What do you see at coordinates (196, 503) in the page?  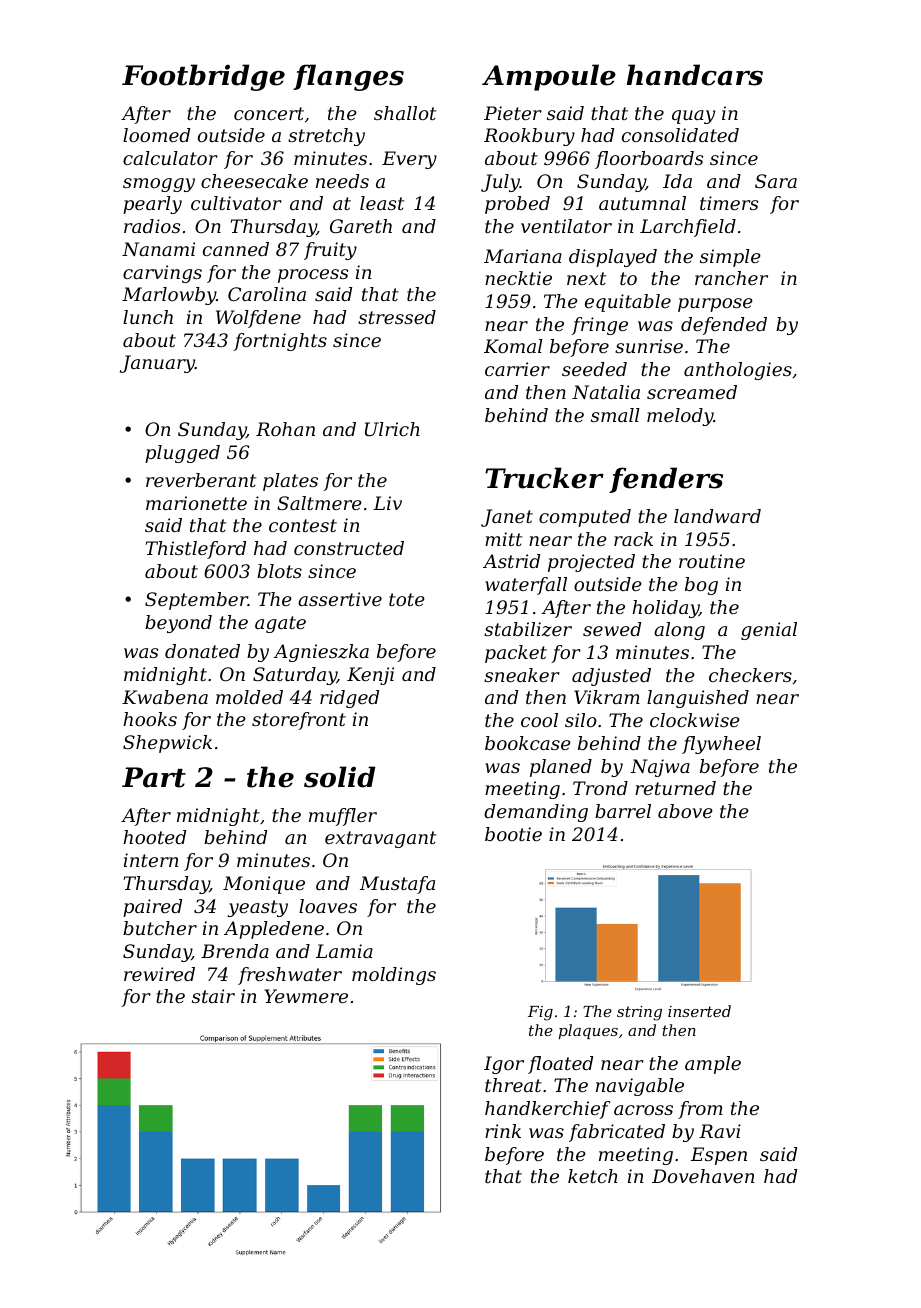 I see `marionette` at bounding box center [196, 503].
